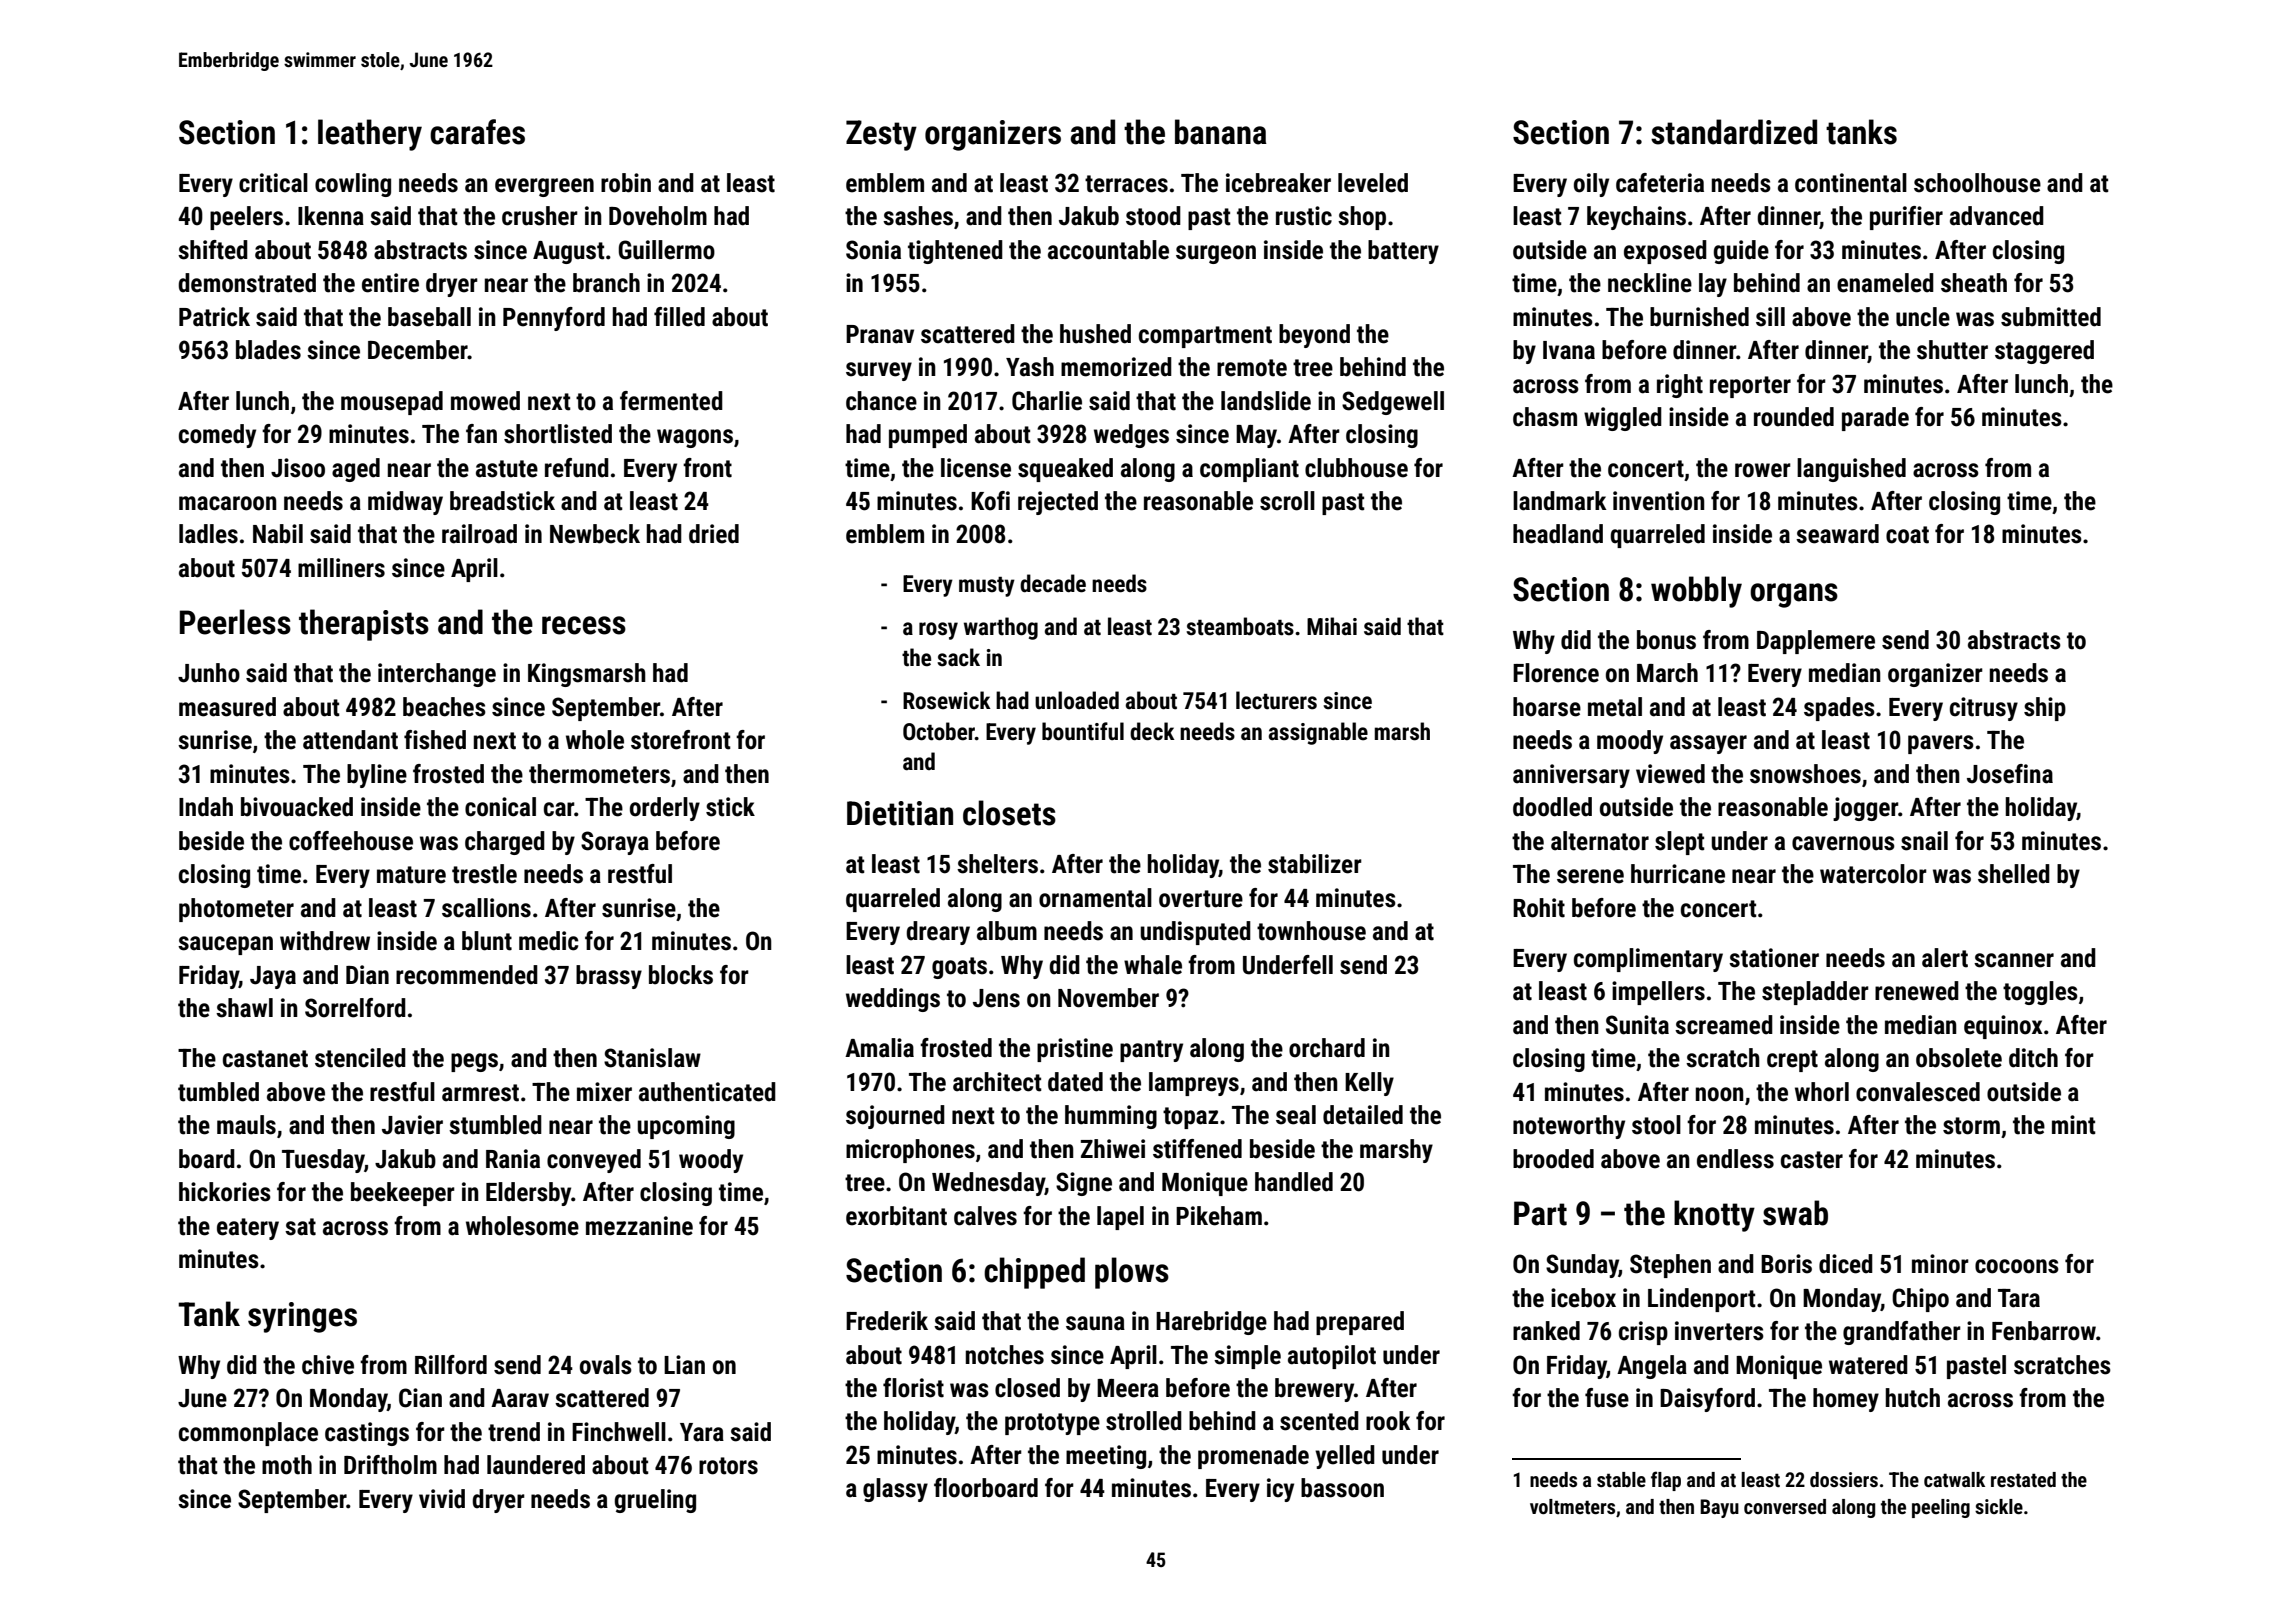  What do you see at coordinates (213, 250) in the page?
I see `shifted` at bounding box center [213, 250].
